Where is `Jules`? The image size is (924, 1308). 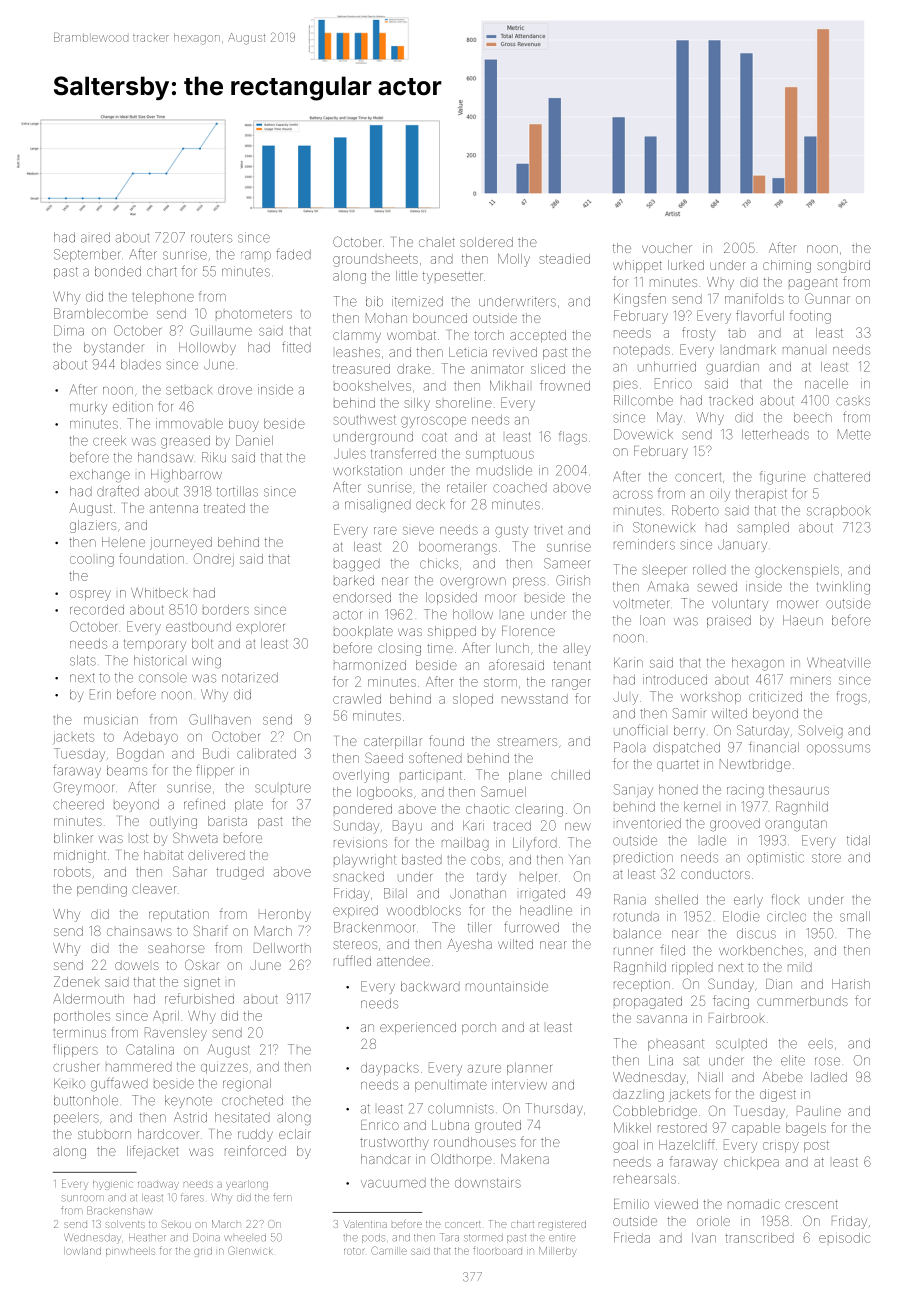
Jules is located at coordinates (350, 454).
